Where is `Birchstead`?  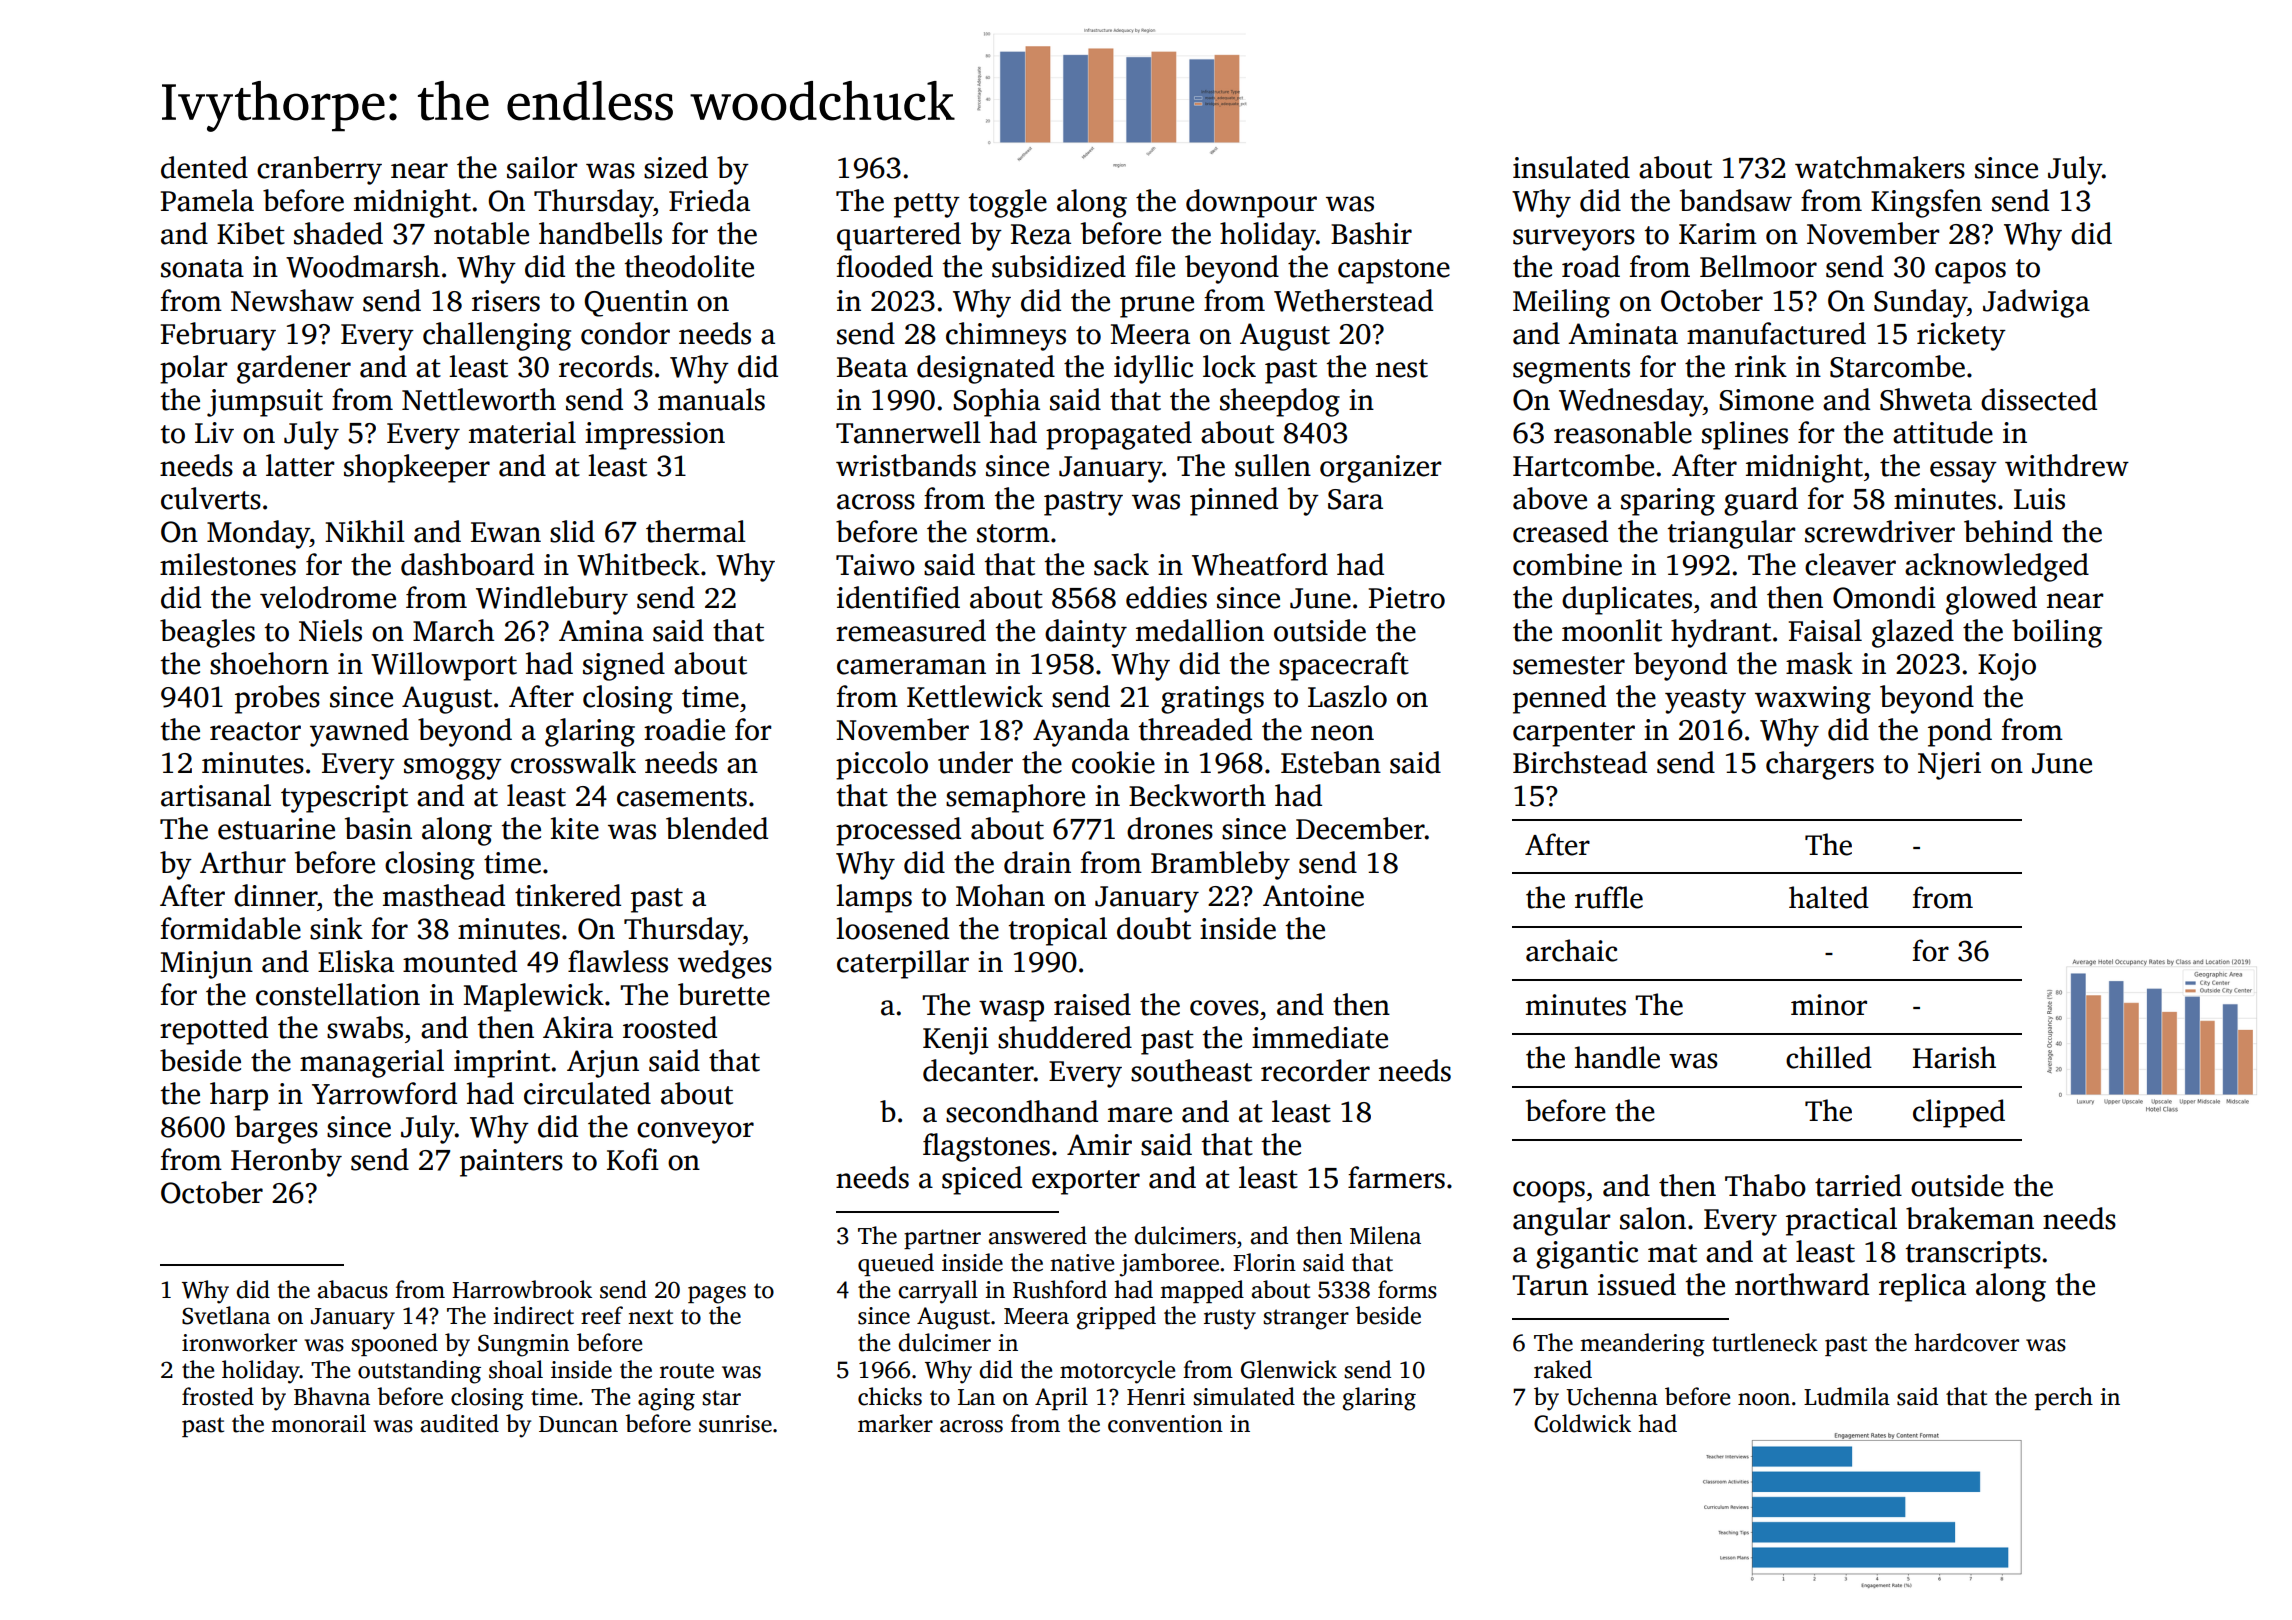
Birchstead is located at coordinates (1580, 762).
